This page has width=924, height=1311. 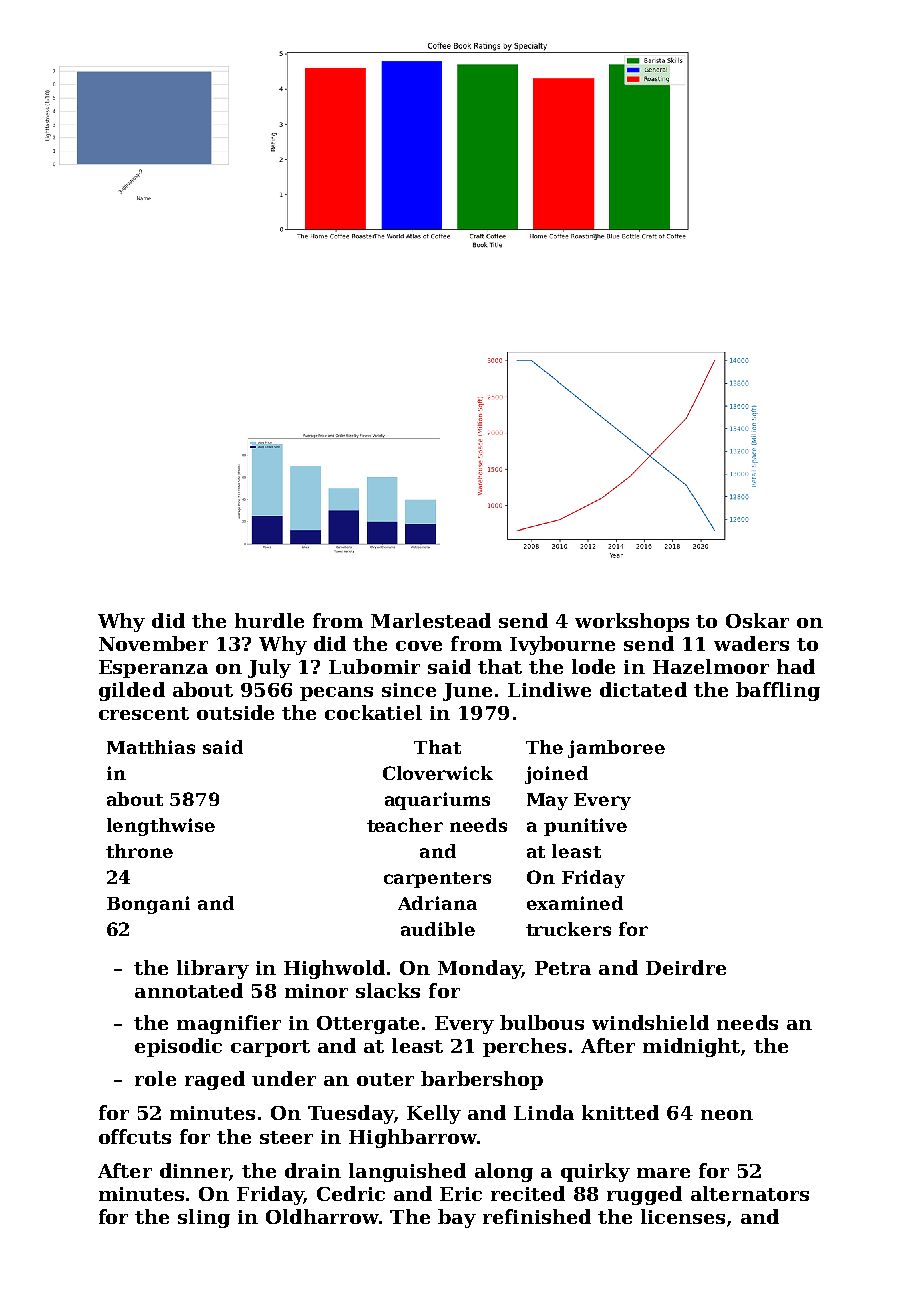 I want to click on Kelly, so click(x=434, y=1114).
